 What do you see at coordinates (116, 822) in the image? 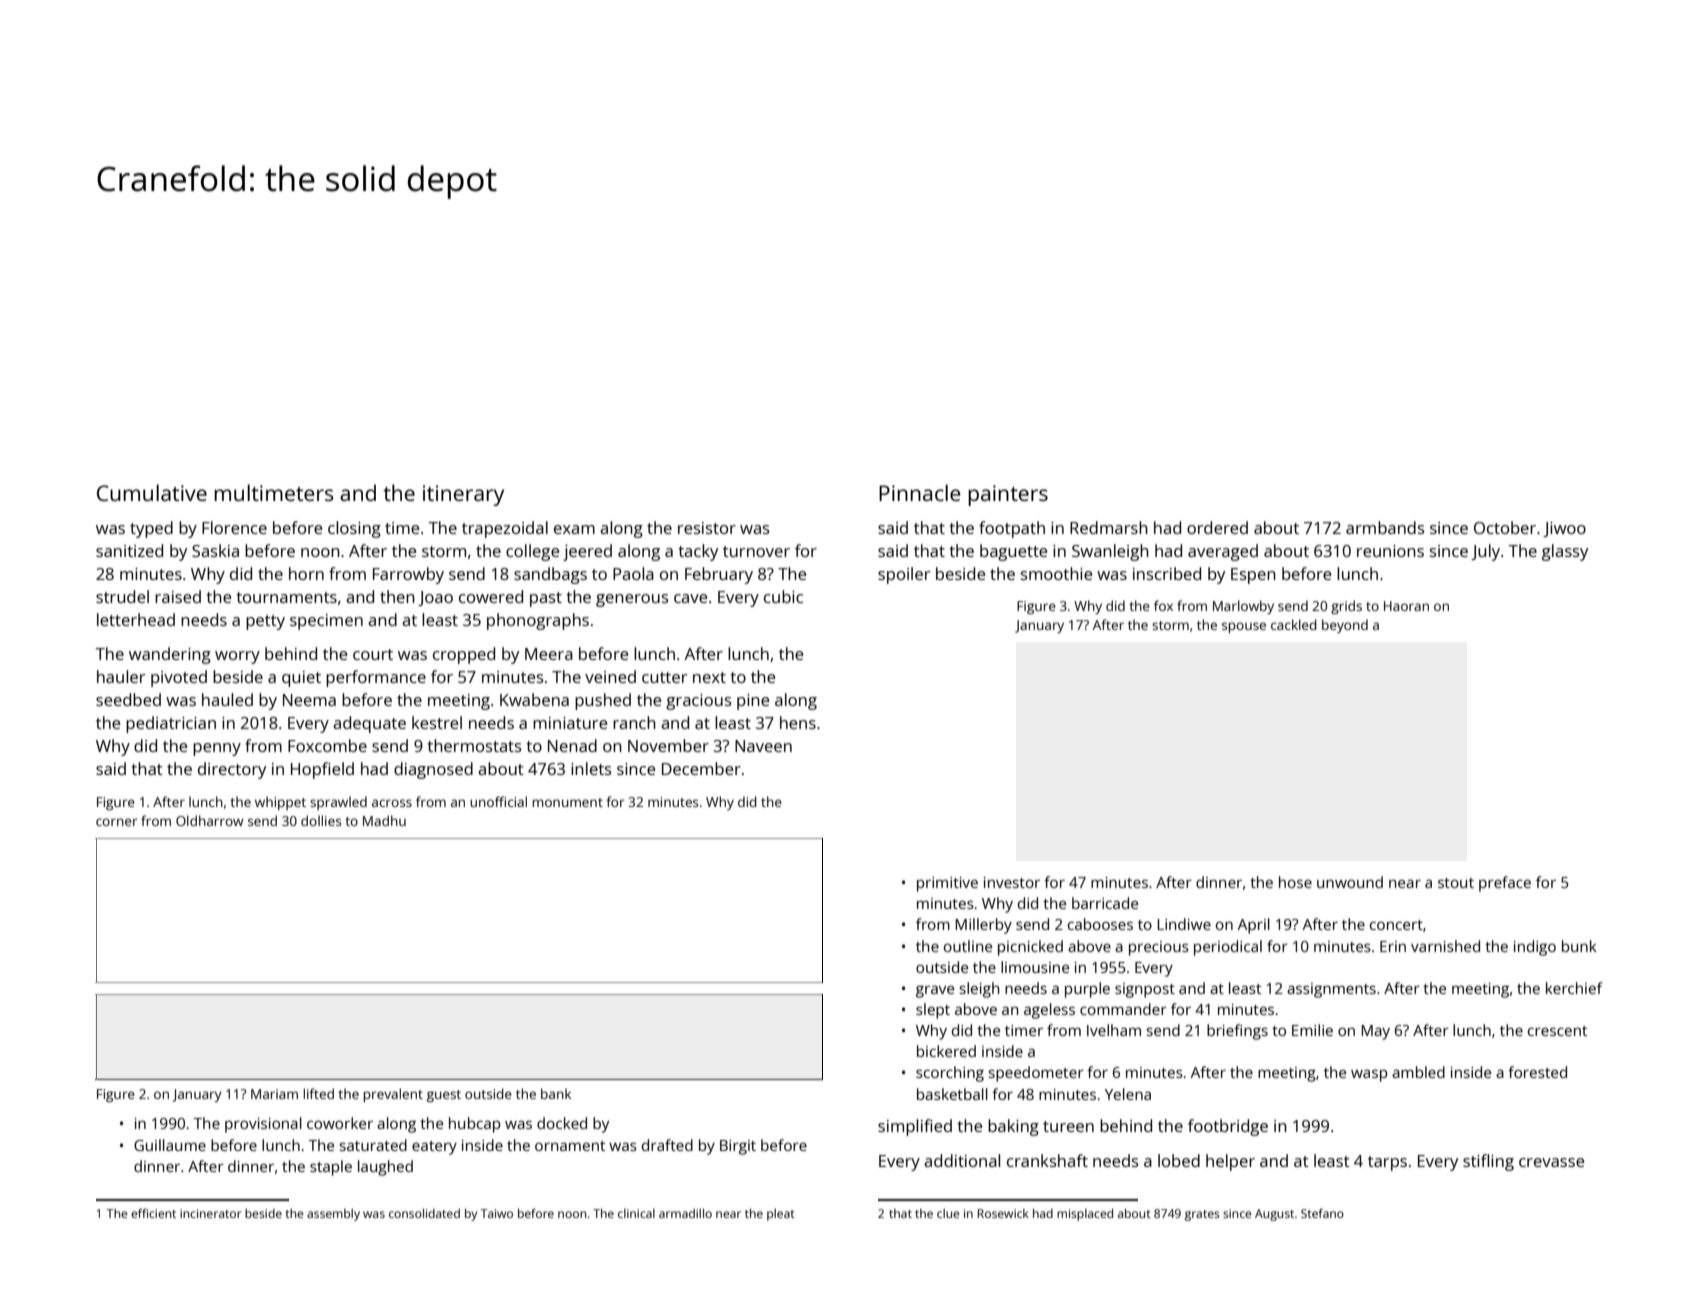
I see `corner` at bounding box center [116, 822].
